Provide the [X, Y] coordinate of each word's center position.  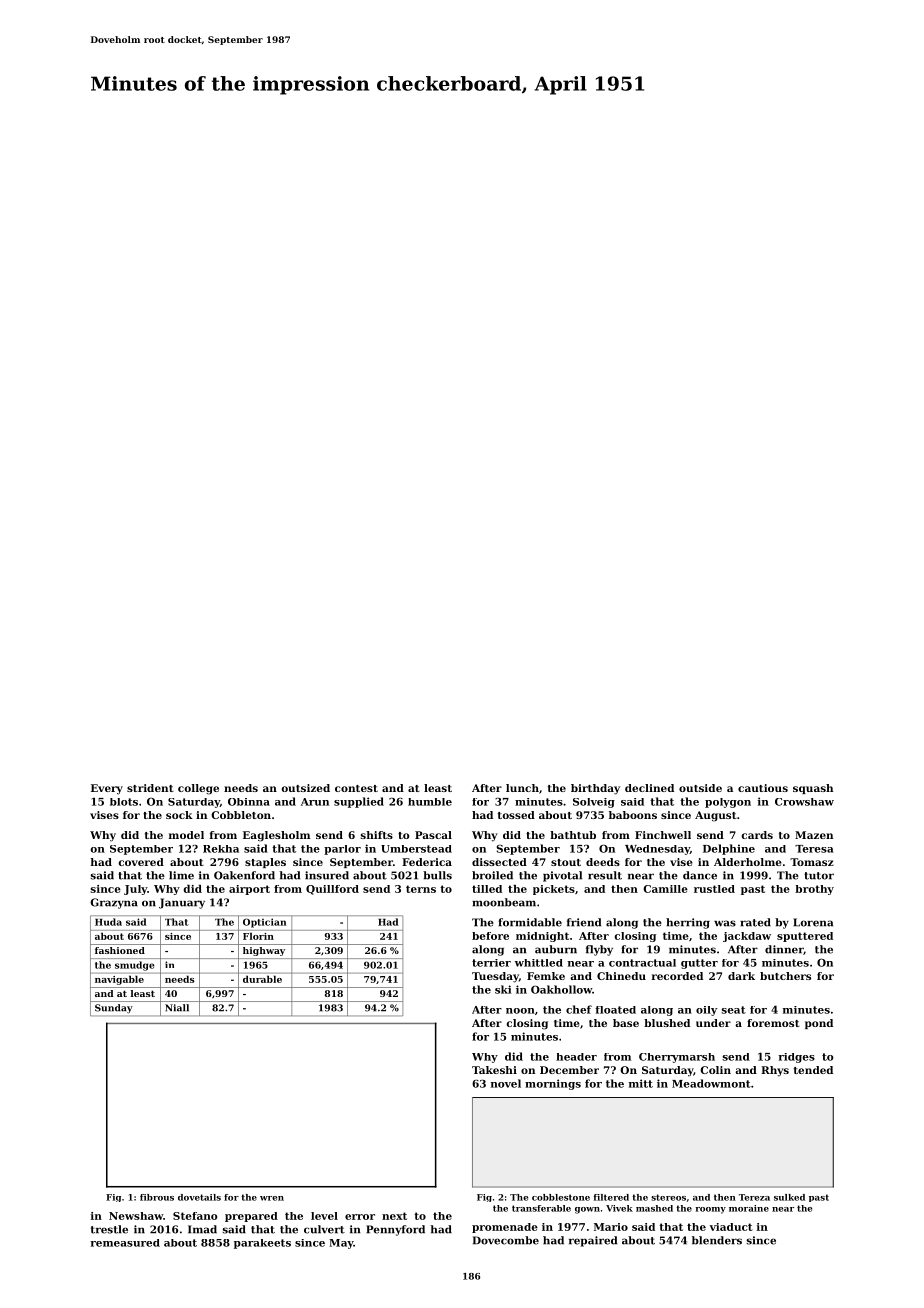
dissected [499, 862]
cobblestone [561, 1197]
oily [706, 1011]
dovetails [199, 1197]
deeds [603, 862]
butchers [785, 976]
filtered [611, 1197]
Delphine [729, 849]
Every [107, 789]
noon [520, 1011]
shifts [377, 835]
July [135, 890]
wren [272, 1198]
